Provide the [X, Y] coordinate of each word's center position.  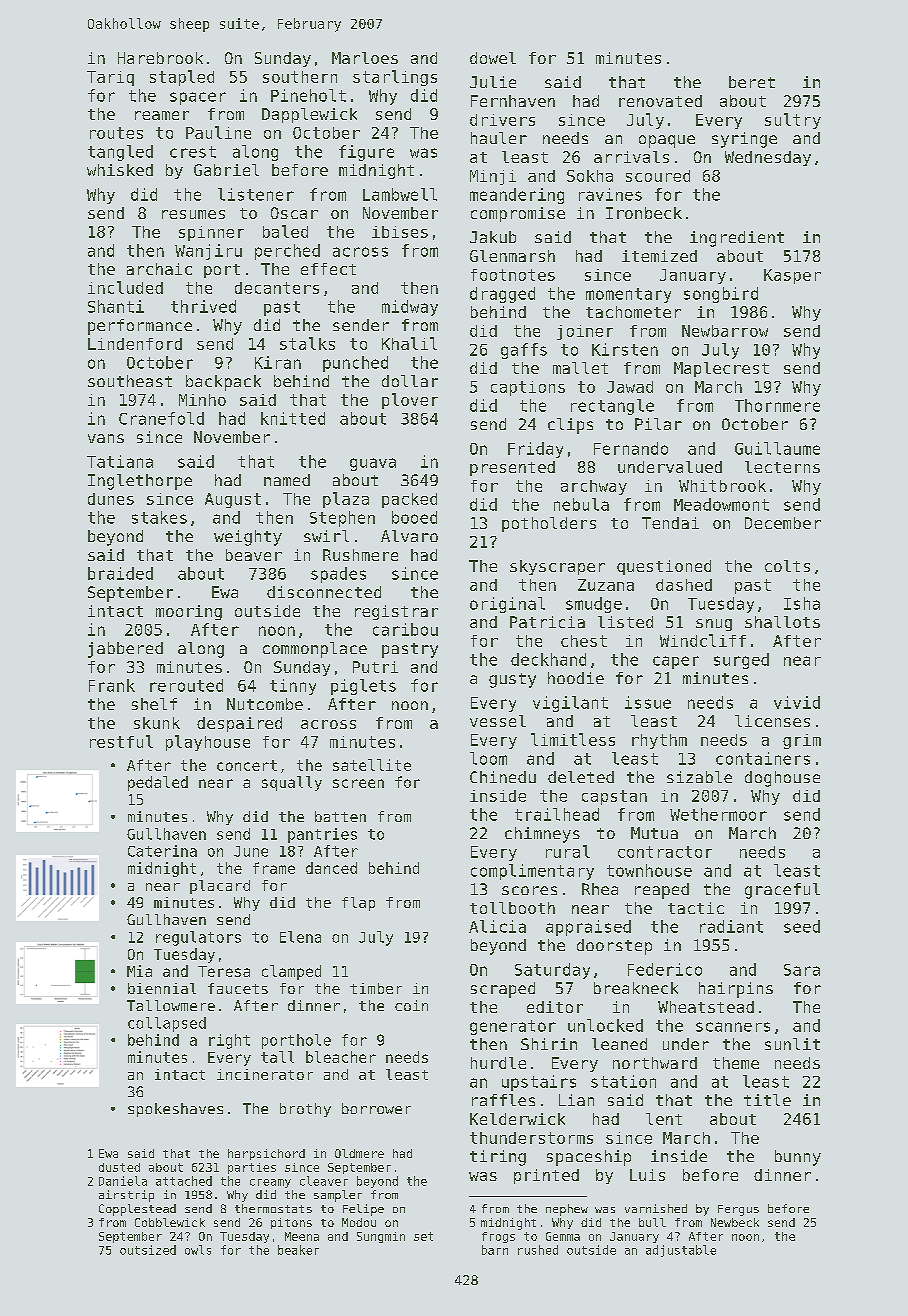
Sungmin [381, 1237]
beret [752, 82]
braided [120, 573]
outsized [148, 1250]
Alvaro [409, 536]
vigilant [570, 704]
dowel [493, 58]
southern [300, 77]
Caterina [162, 851]
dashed [684, 585]
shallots [782, 622]
